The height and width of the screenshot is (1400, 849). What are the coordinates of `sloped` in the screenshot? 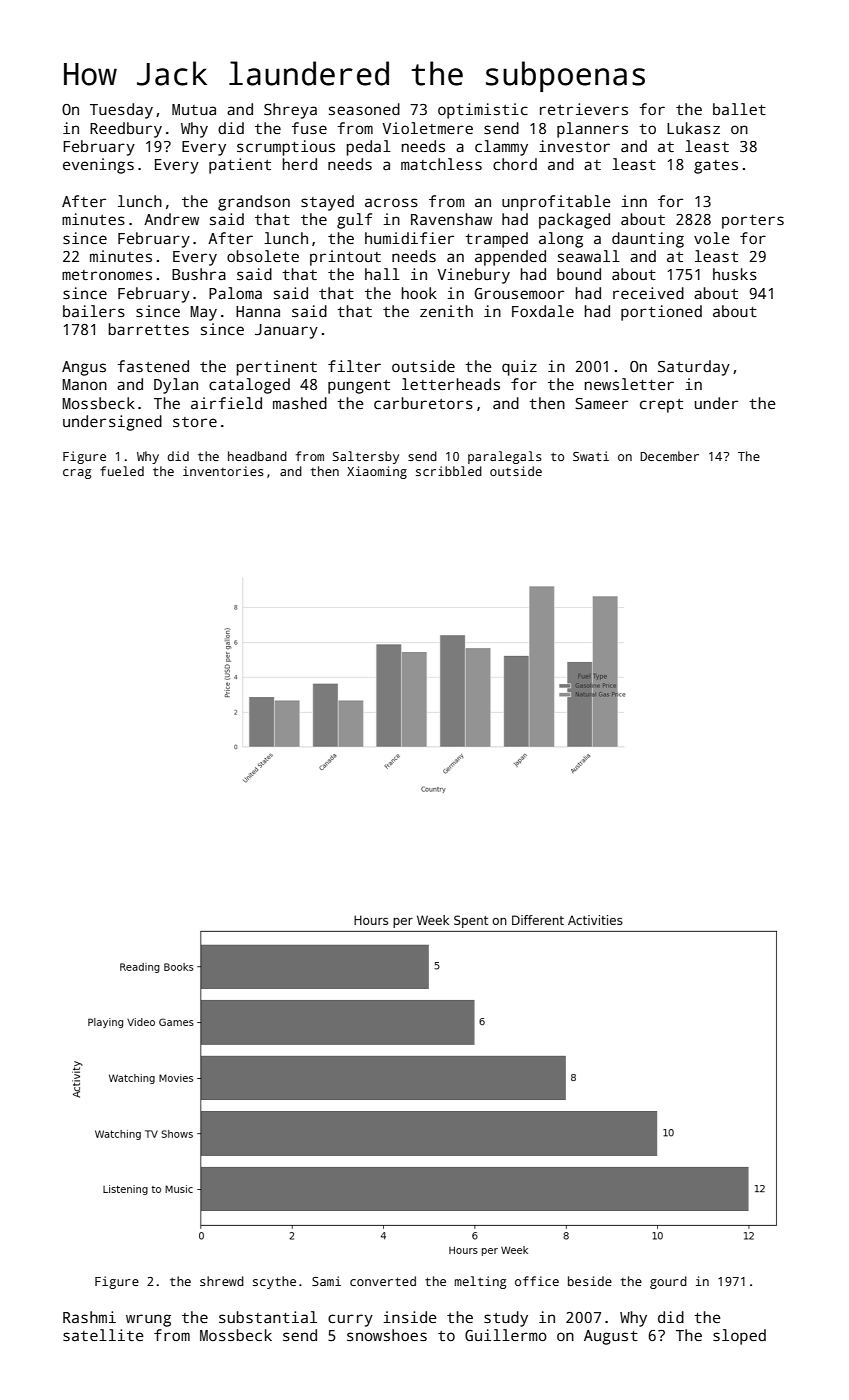 It's located at (739, 1337).
